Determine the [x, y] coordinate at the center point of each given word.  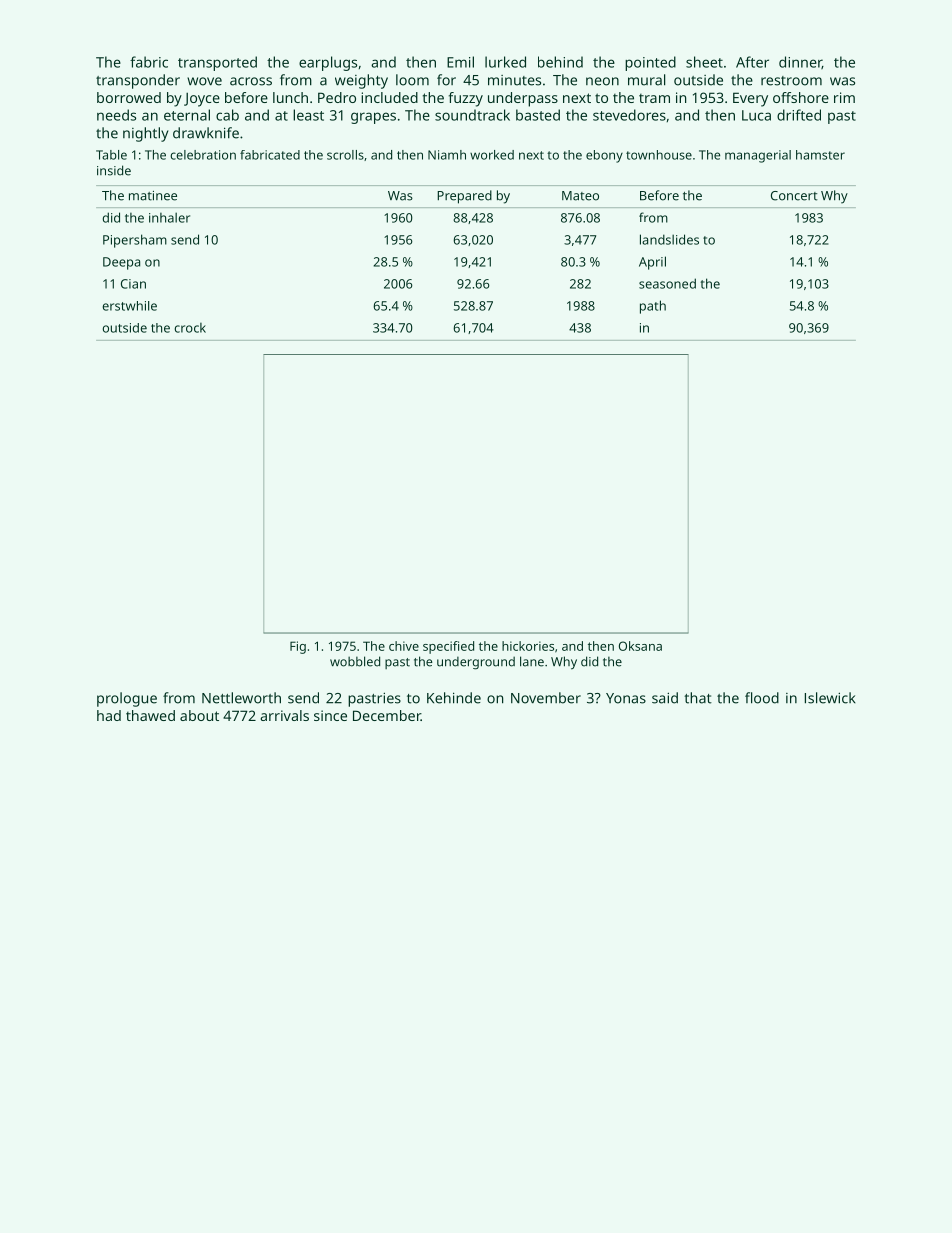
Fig [298, 647]
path [653, 307]
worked [492, 155]
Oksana [640, 646]
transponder [138, 81]
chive [404, 646]
